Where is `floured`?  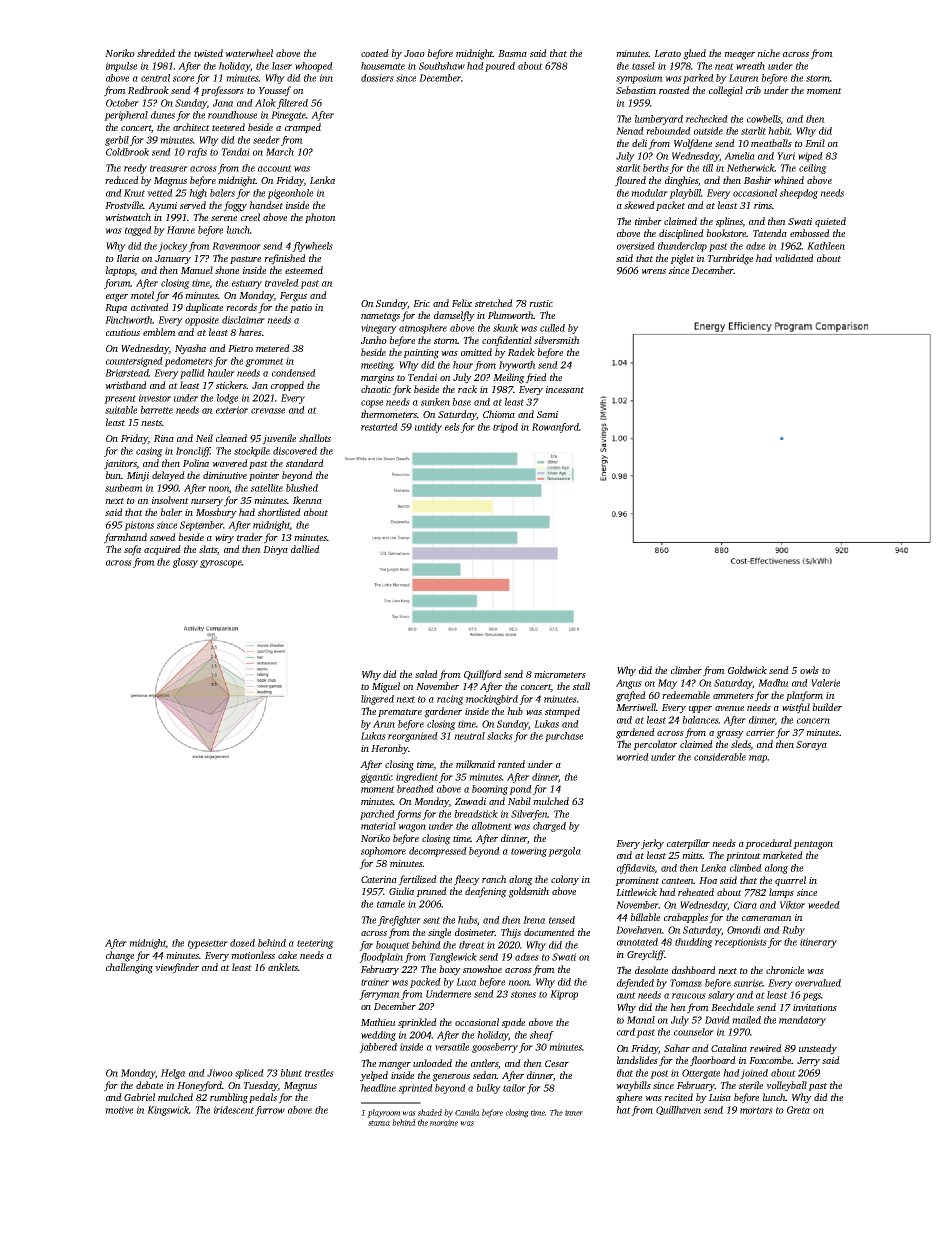
floured is located at coordinates (630, 181).
